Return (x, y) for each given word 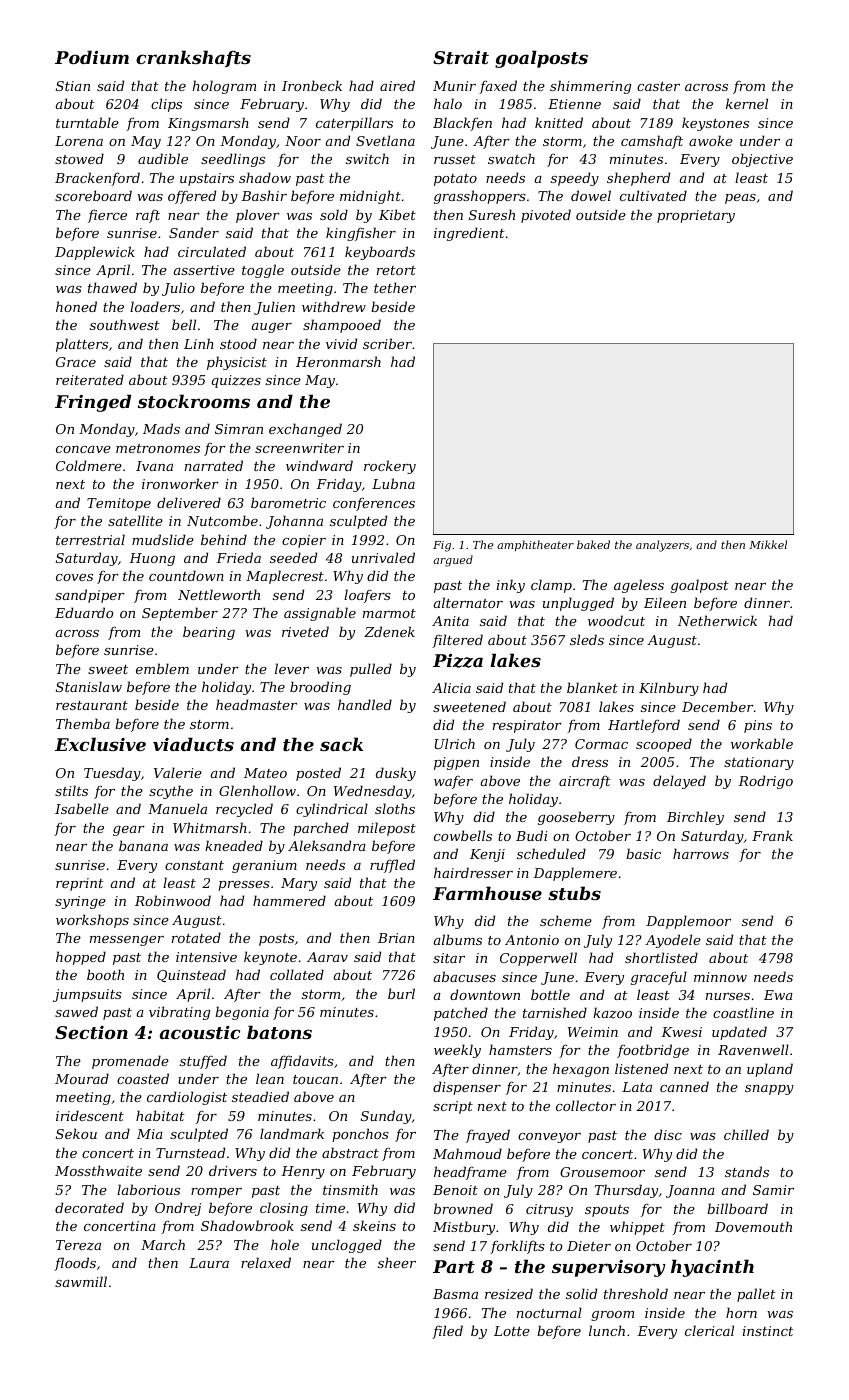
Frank (772, 835)
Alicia (451, 687)
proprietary (696, 216)
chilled (746, 1134)
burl (401, 993)
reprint (80, 884)
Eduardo (84, 612)
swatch (511, 158)
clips (166, 105)
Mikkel (768, 544)
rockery (390, 467)
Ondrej (178, 1209)
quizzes (236, 381)
